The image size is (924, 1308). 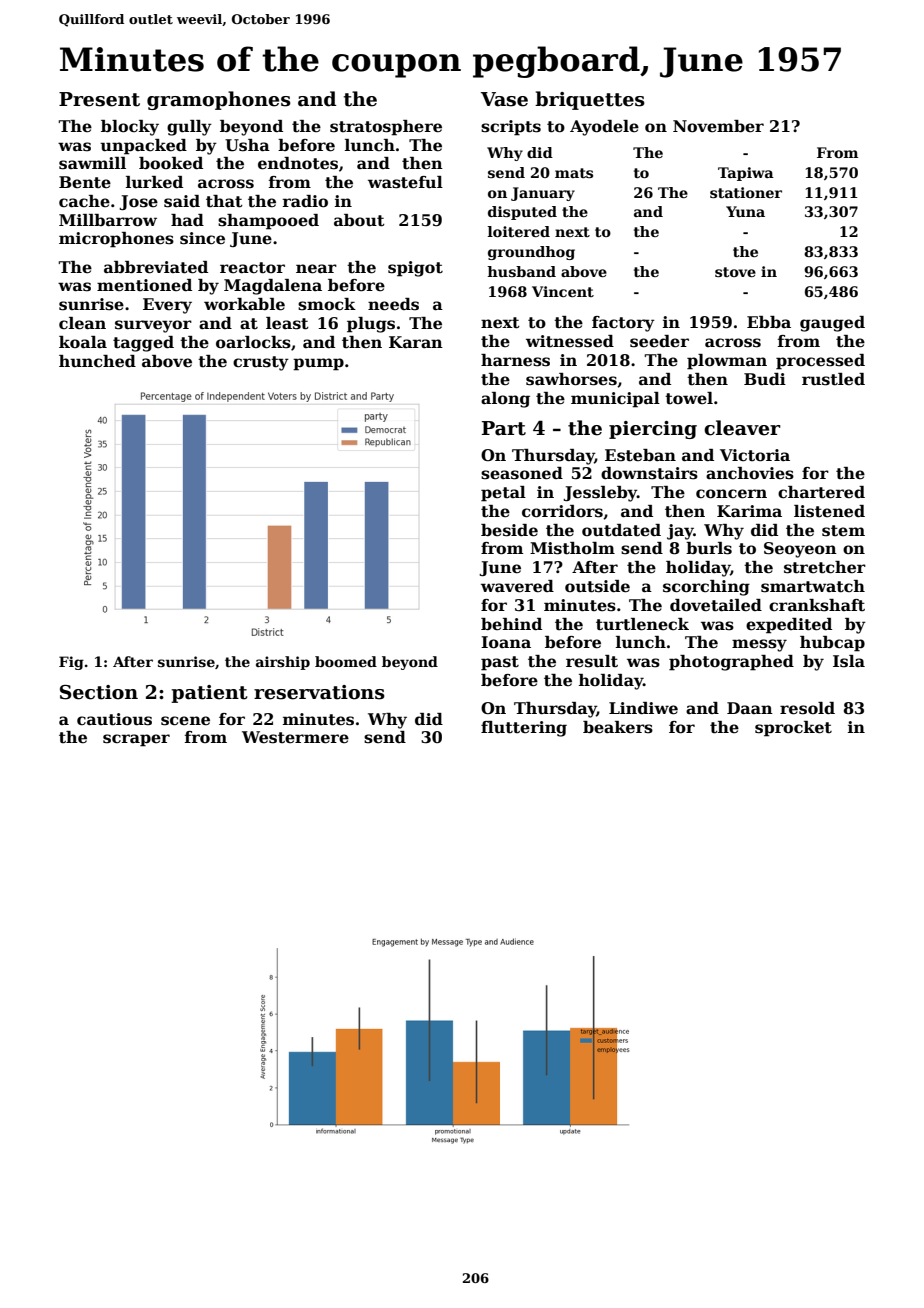 What do you see at coordinates (219, 100) in the image?
I see `gramophones` at bounding box center [219, 100].
